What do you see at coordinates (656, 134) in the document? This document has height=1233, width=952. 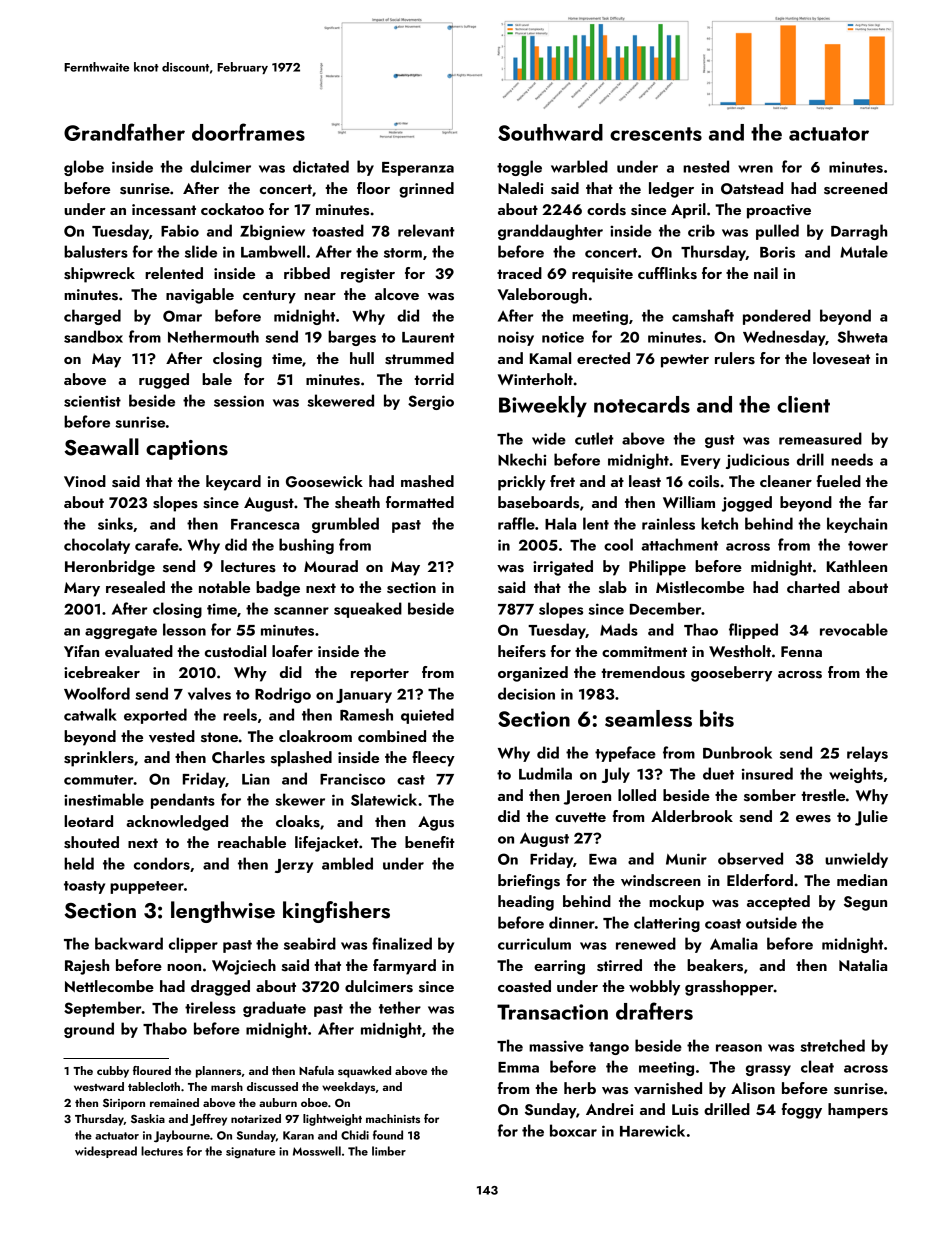 I see `crescents` at bounding box center [656, 134].
